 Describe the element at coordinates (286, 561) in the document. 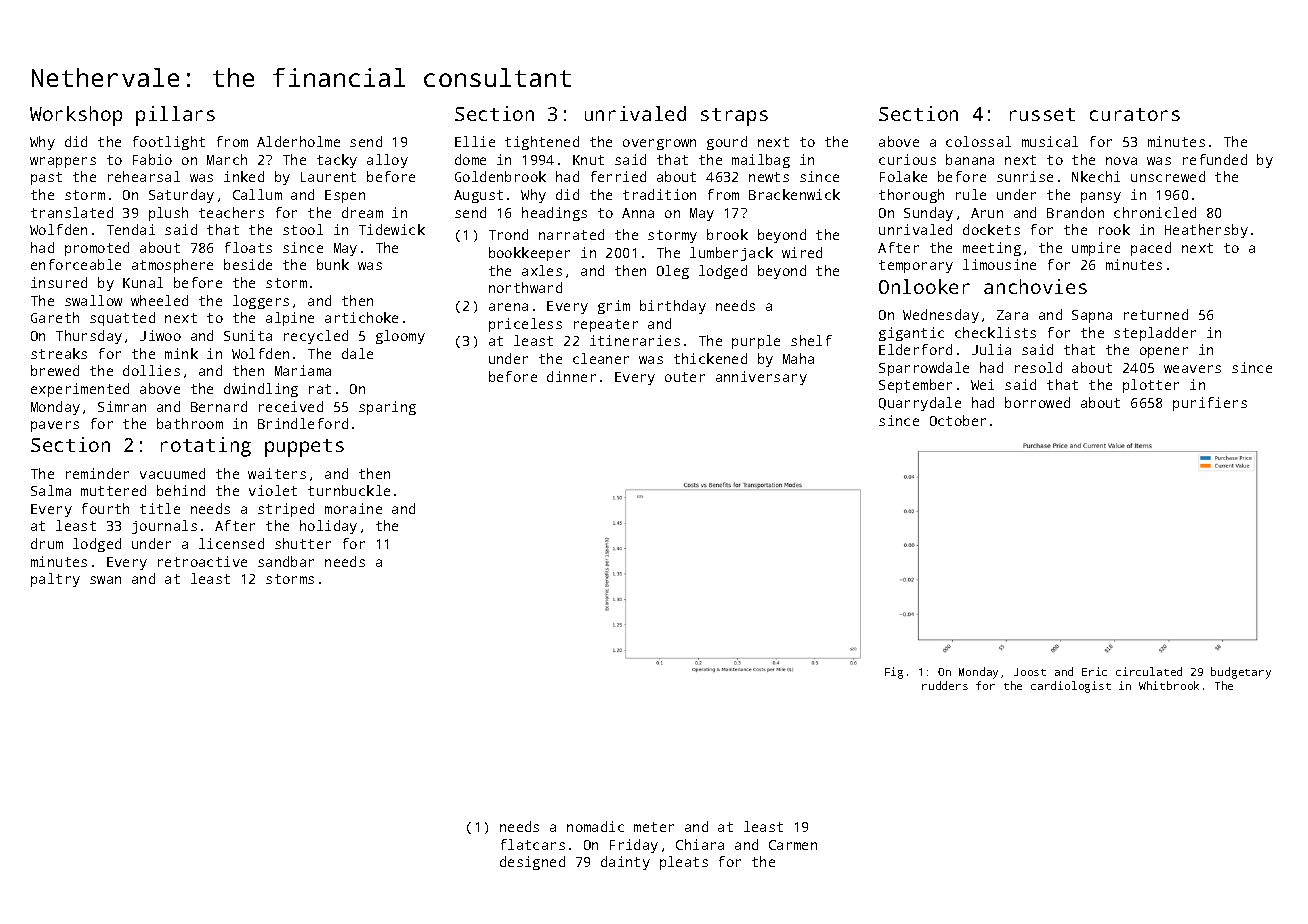

I see `sandbar` at that location.
